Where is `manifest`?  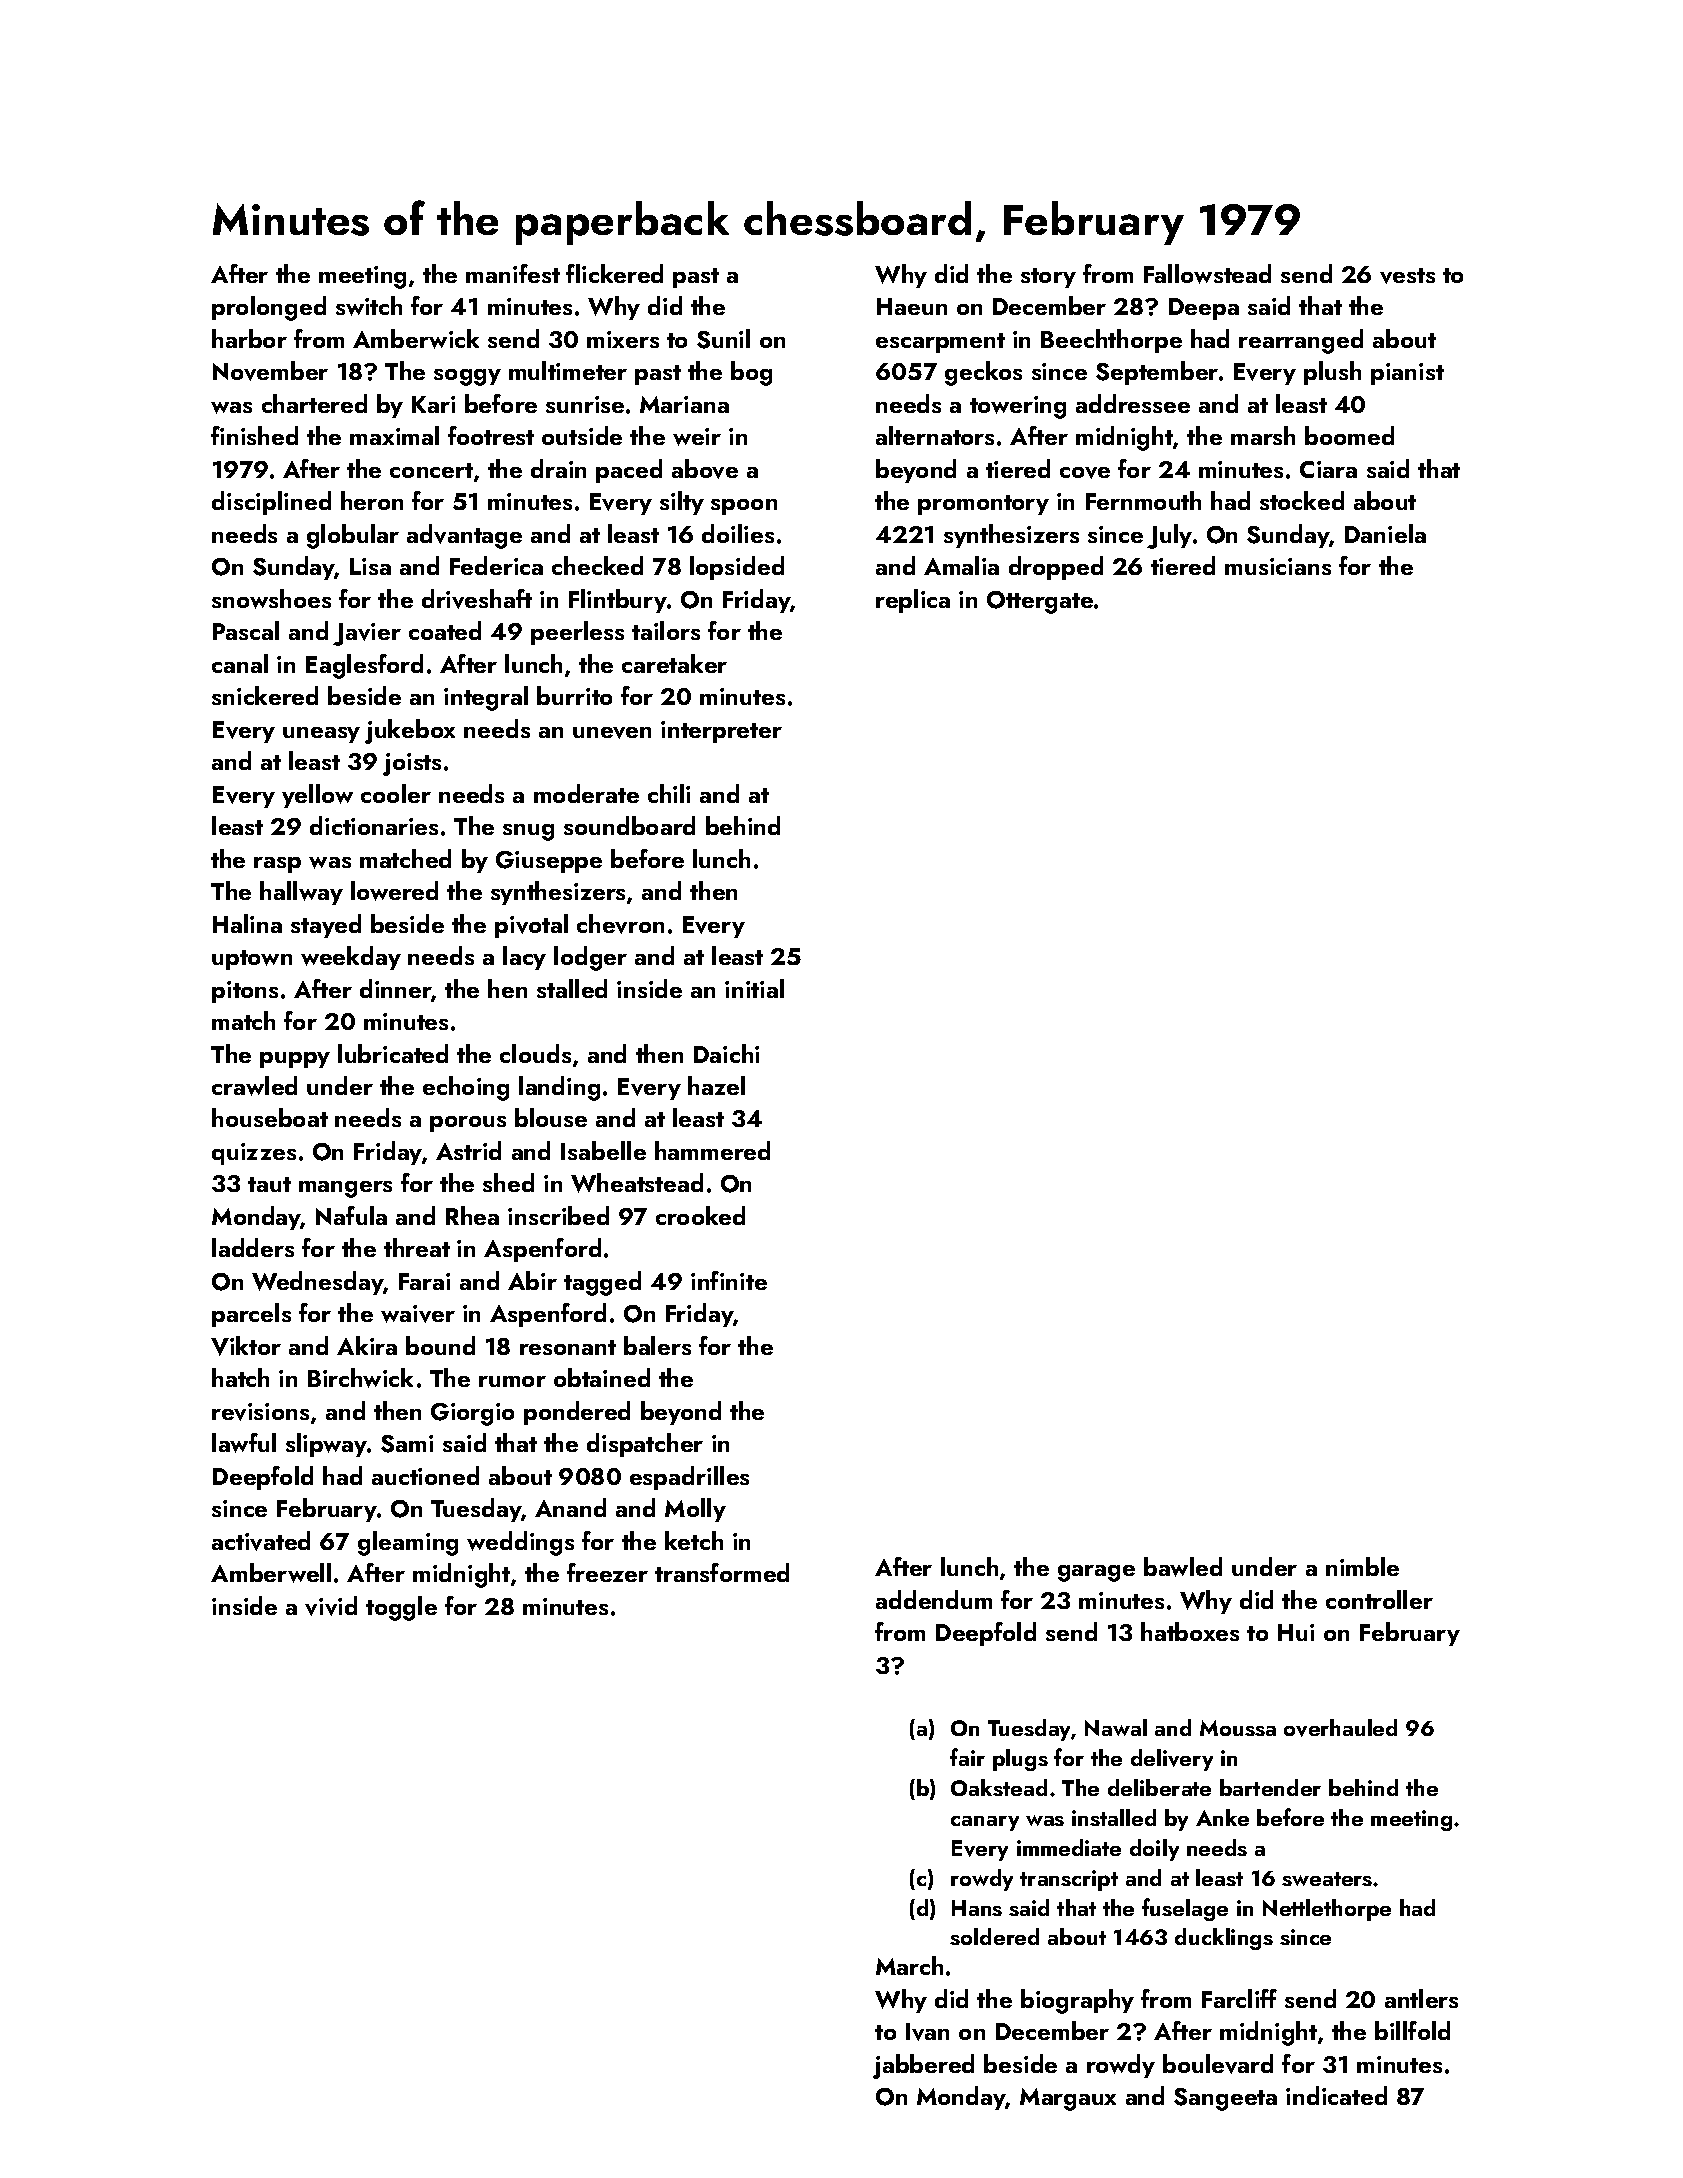 manifest is located at coordinates (513, 273).
